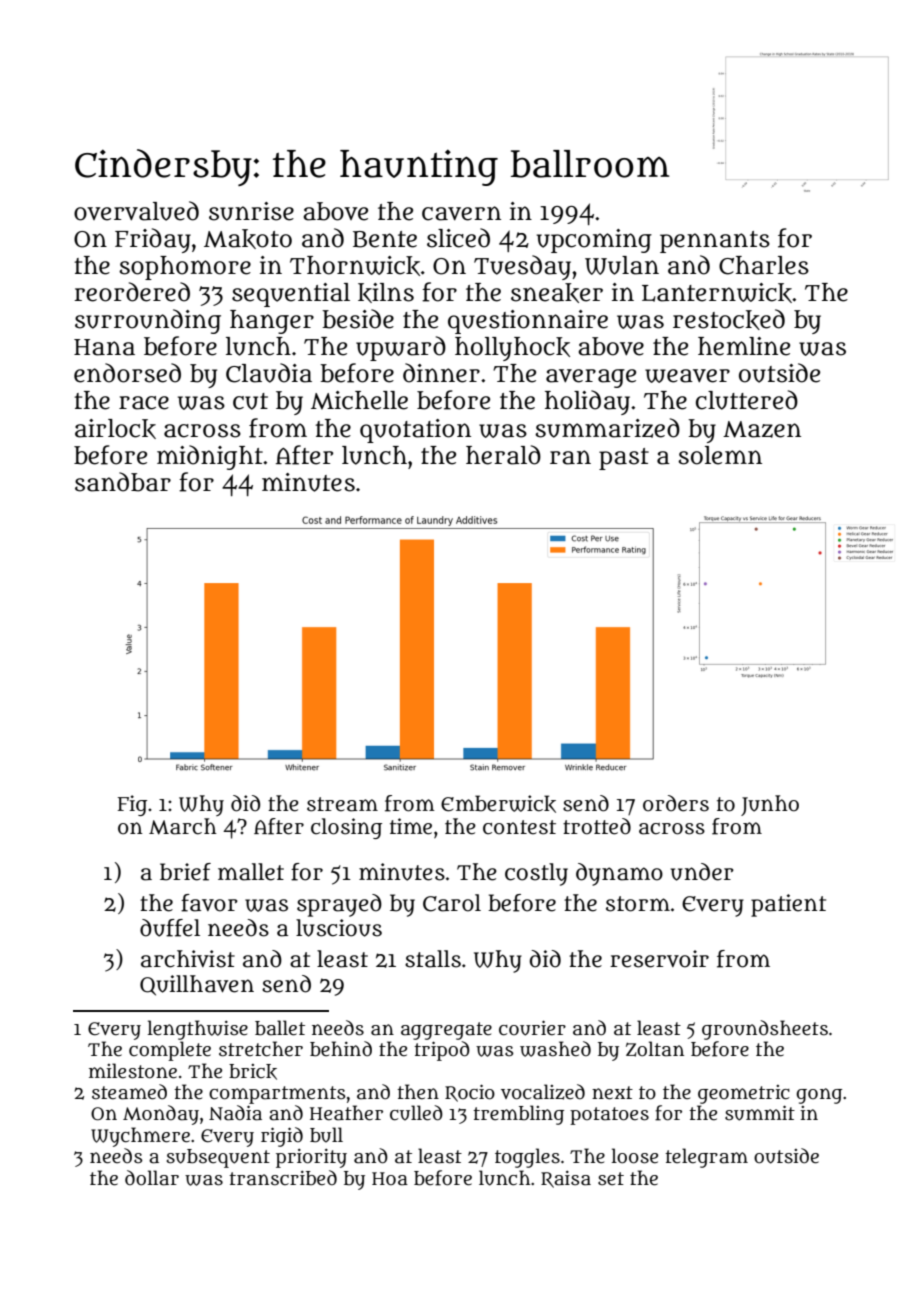  I want to click on herald, so click(503, 455).
